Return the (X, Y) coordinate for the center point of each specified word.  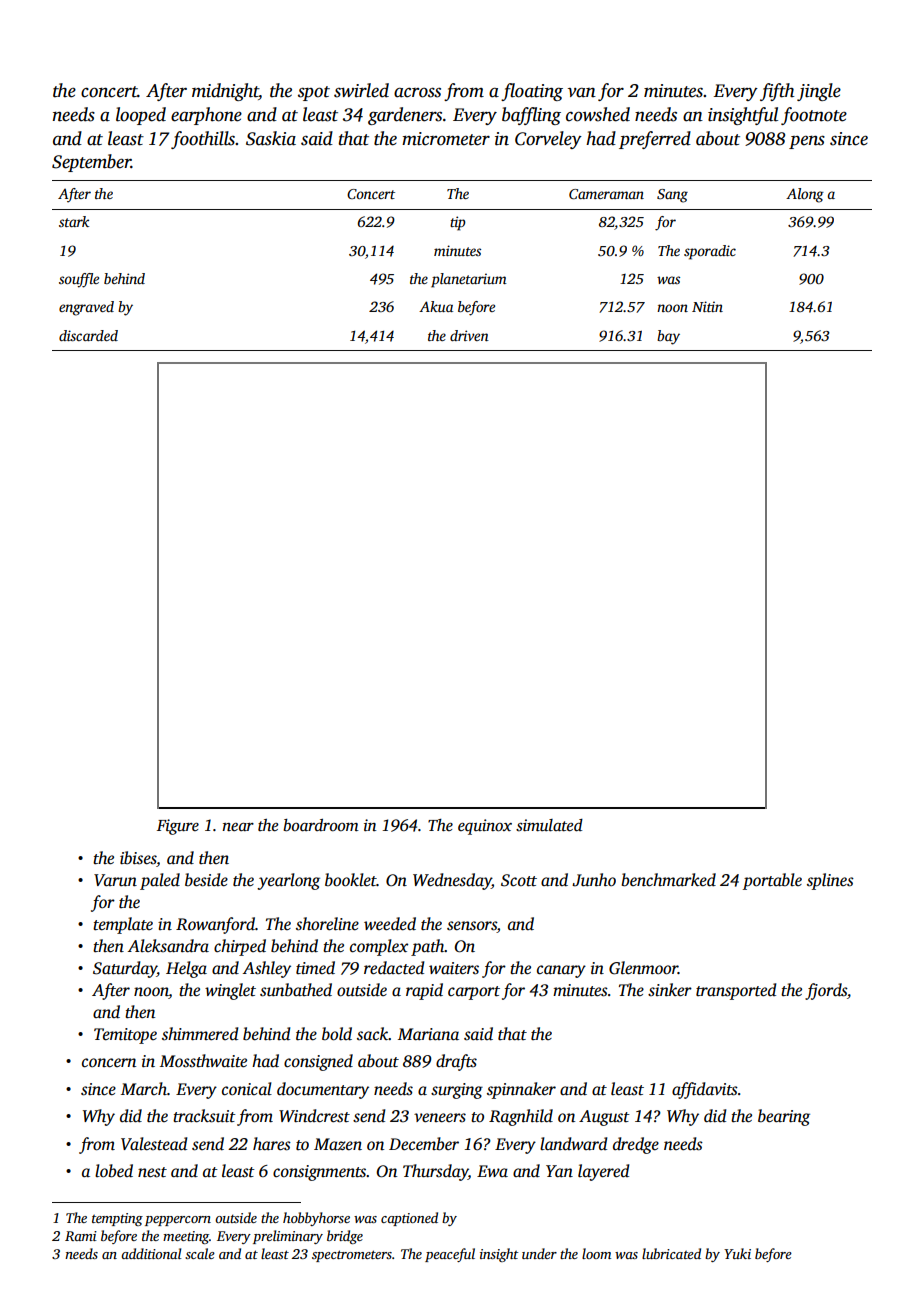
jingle (819, 92)
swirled (361, 90)
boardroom (321, 825)
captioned (409, 1219)
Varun (115, 880)
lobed (114, 1171)
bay (668, 337)
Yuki (737, 1253)
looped (141, 116)
